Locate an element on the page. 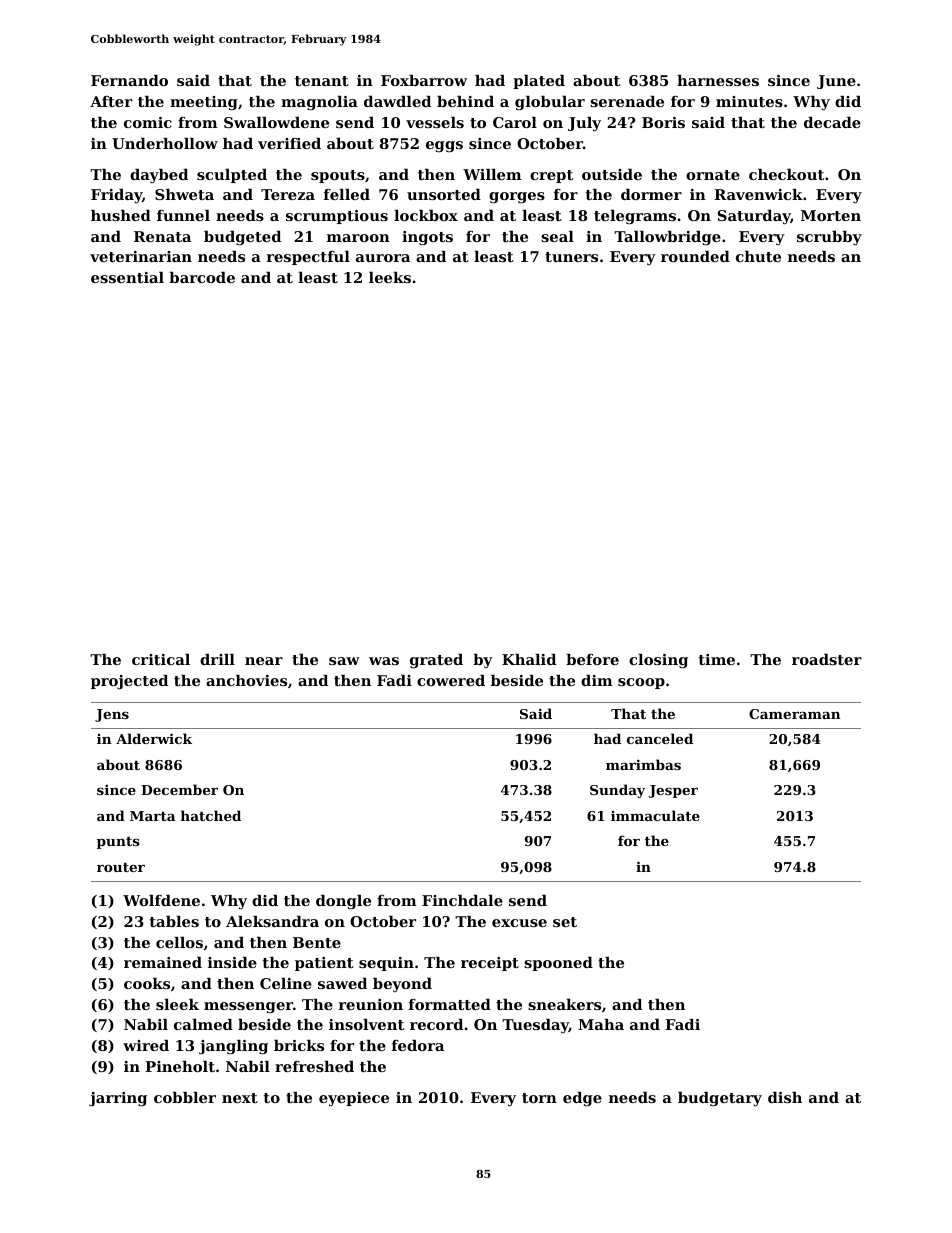 The image size is (952, 1233). chute is located at coordinates (758, 256).
